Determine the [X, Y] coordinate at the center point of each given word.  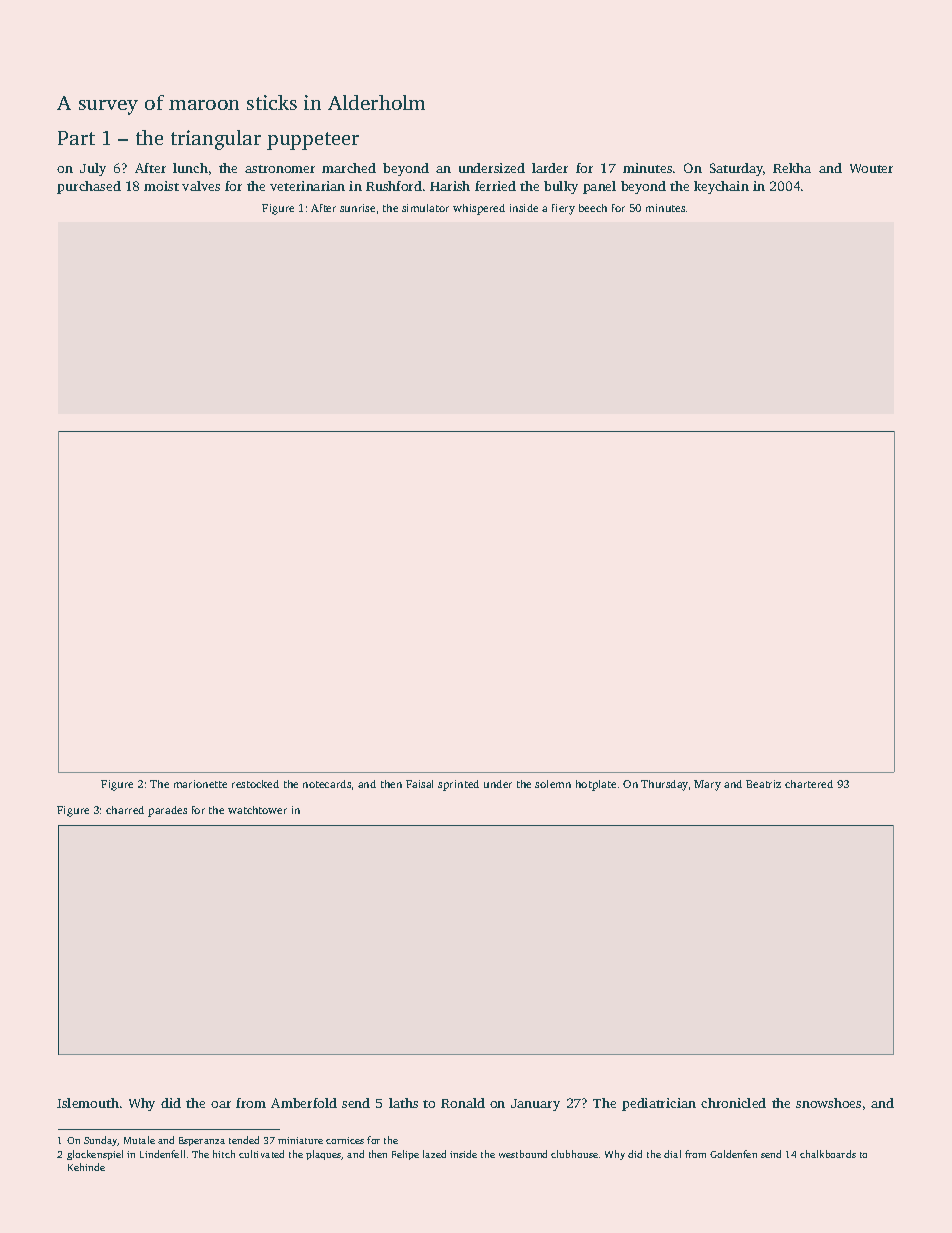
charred [125, 810]
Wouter [871, 168]
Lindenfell [162, 1154]
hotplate [596, 785]
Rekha [792, 168]
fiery [563, 209]
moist [161, 186]
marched [349, 168]
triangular [216, 140]
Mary [707, 785]
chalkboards [828, 1154]
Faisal [419, 784]
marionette [200, 784]
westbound [523, 1154]
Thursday [664, 785]
